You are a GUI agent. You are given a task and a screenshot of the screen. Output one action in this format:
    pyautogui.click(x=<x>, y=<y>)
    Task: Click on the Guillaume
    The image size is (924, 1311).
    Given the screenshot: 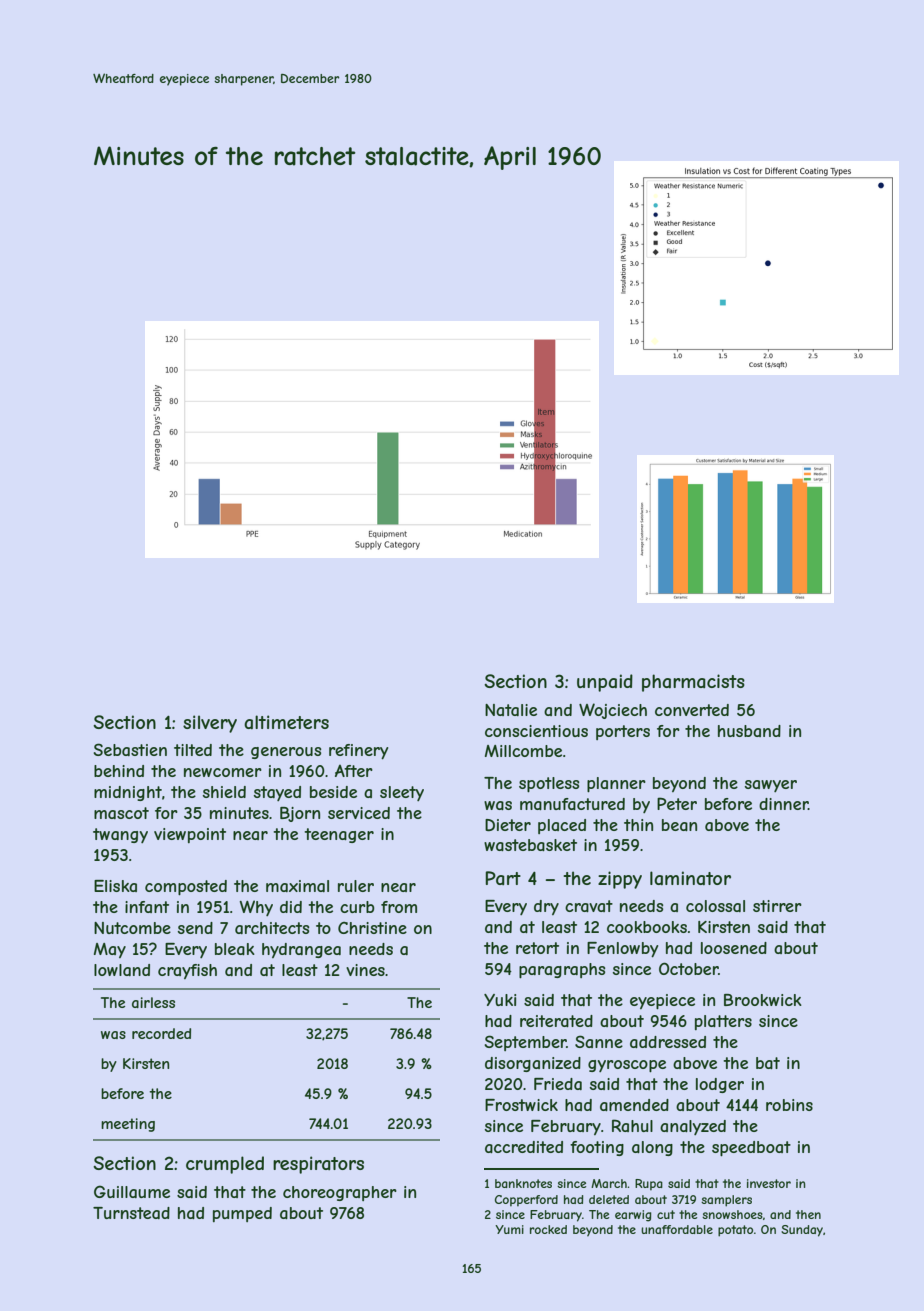 What is the action you would take?
    pyautogui.click(x=132, y=1191)
